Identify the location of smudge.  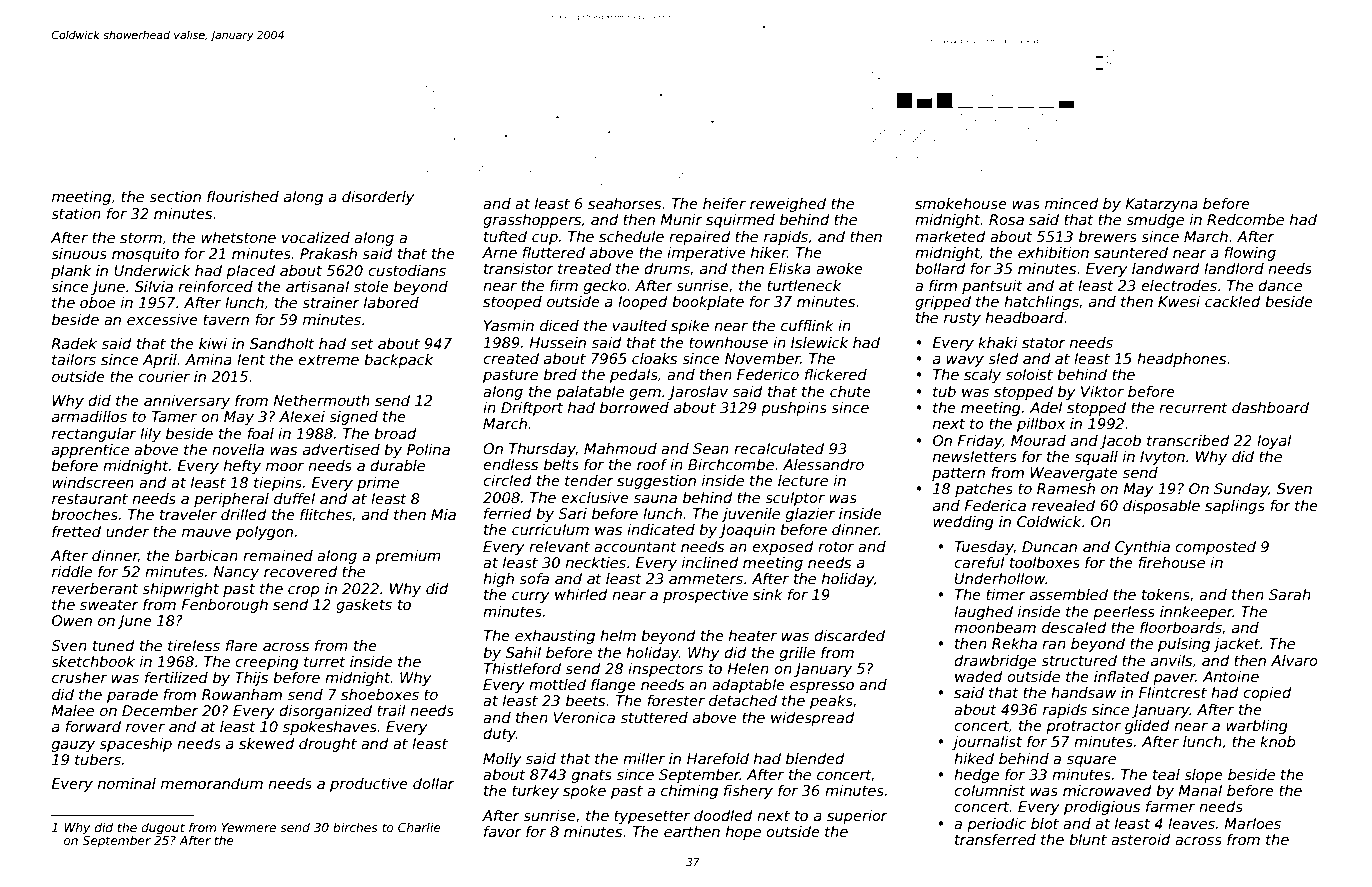
(1155, 221).
